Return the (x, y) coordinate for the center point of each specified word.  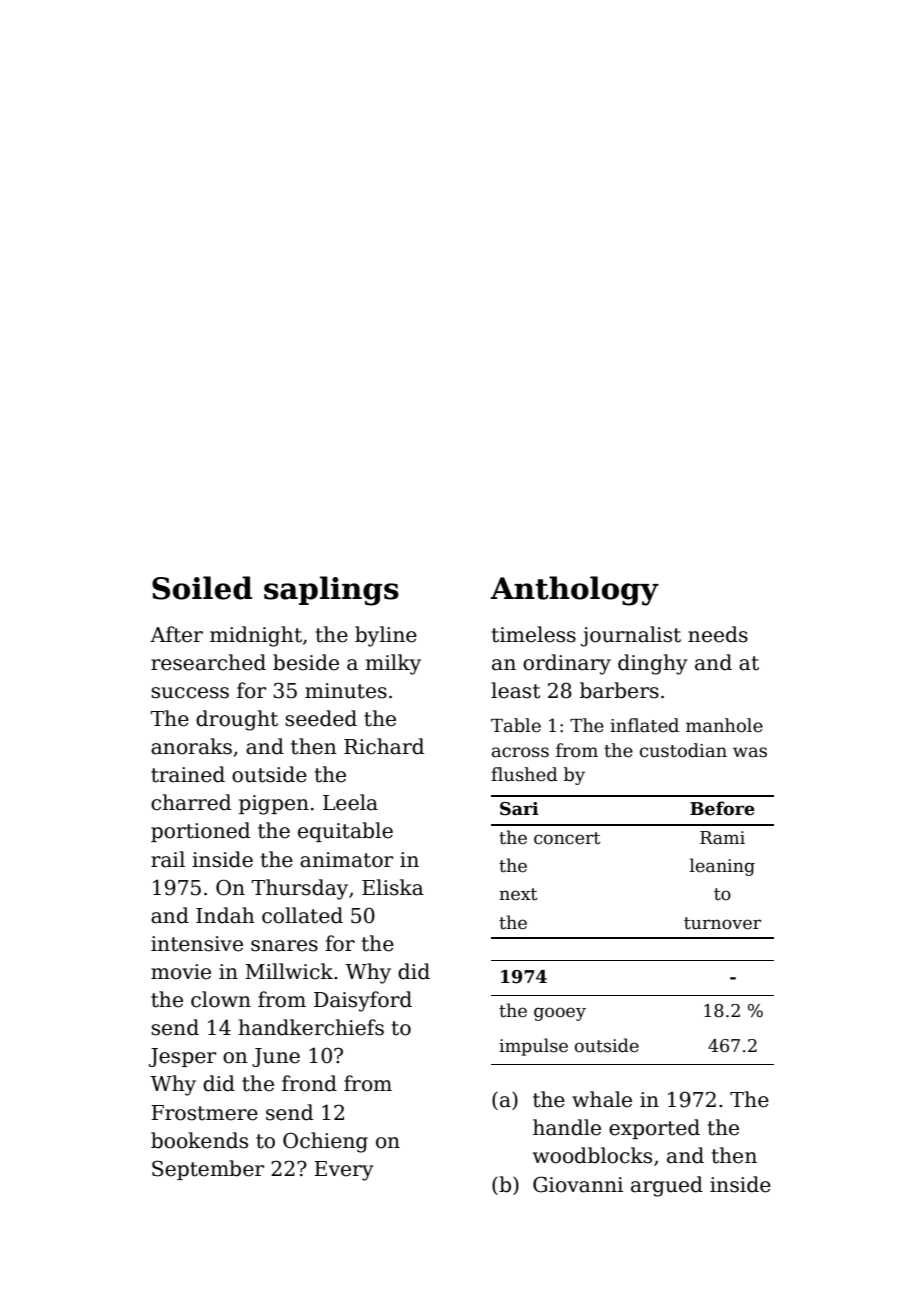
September (208, 1170)
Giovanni (578, 1184)
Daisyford (363, 1001)
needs (718, 634)
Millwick (289, 971)
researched (208, 662)
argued (667, 1186)
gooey (560, 1014)
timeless (534, 634)
